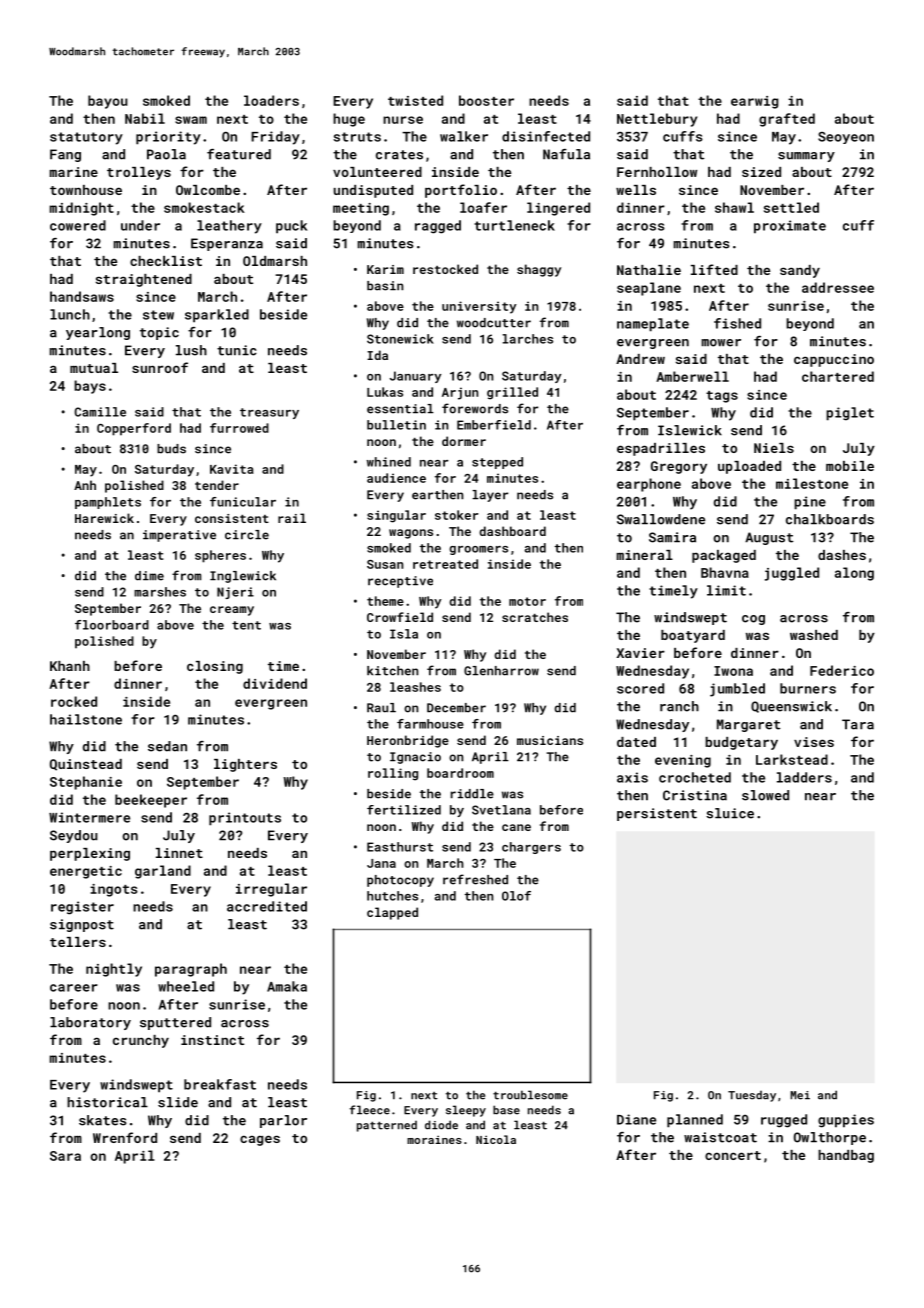  I want to click on Paola, so click(166, 154).
